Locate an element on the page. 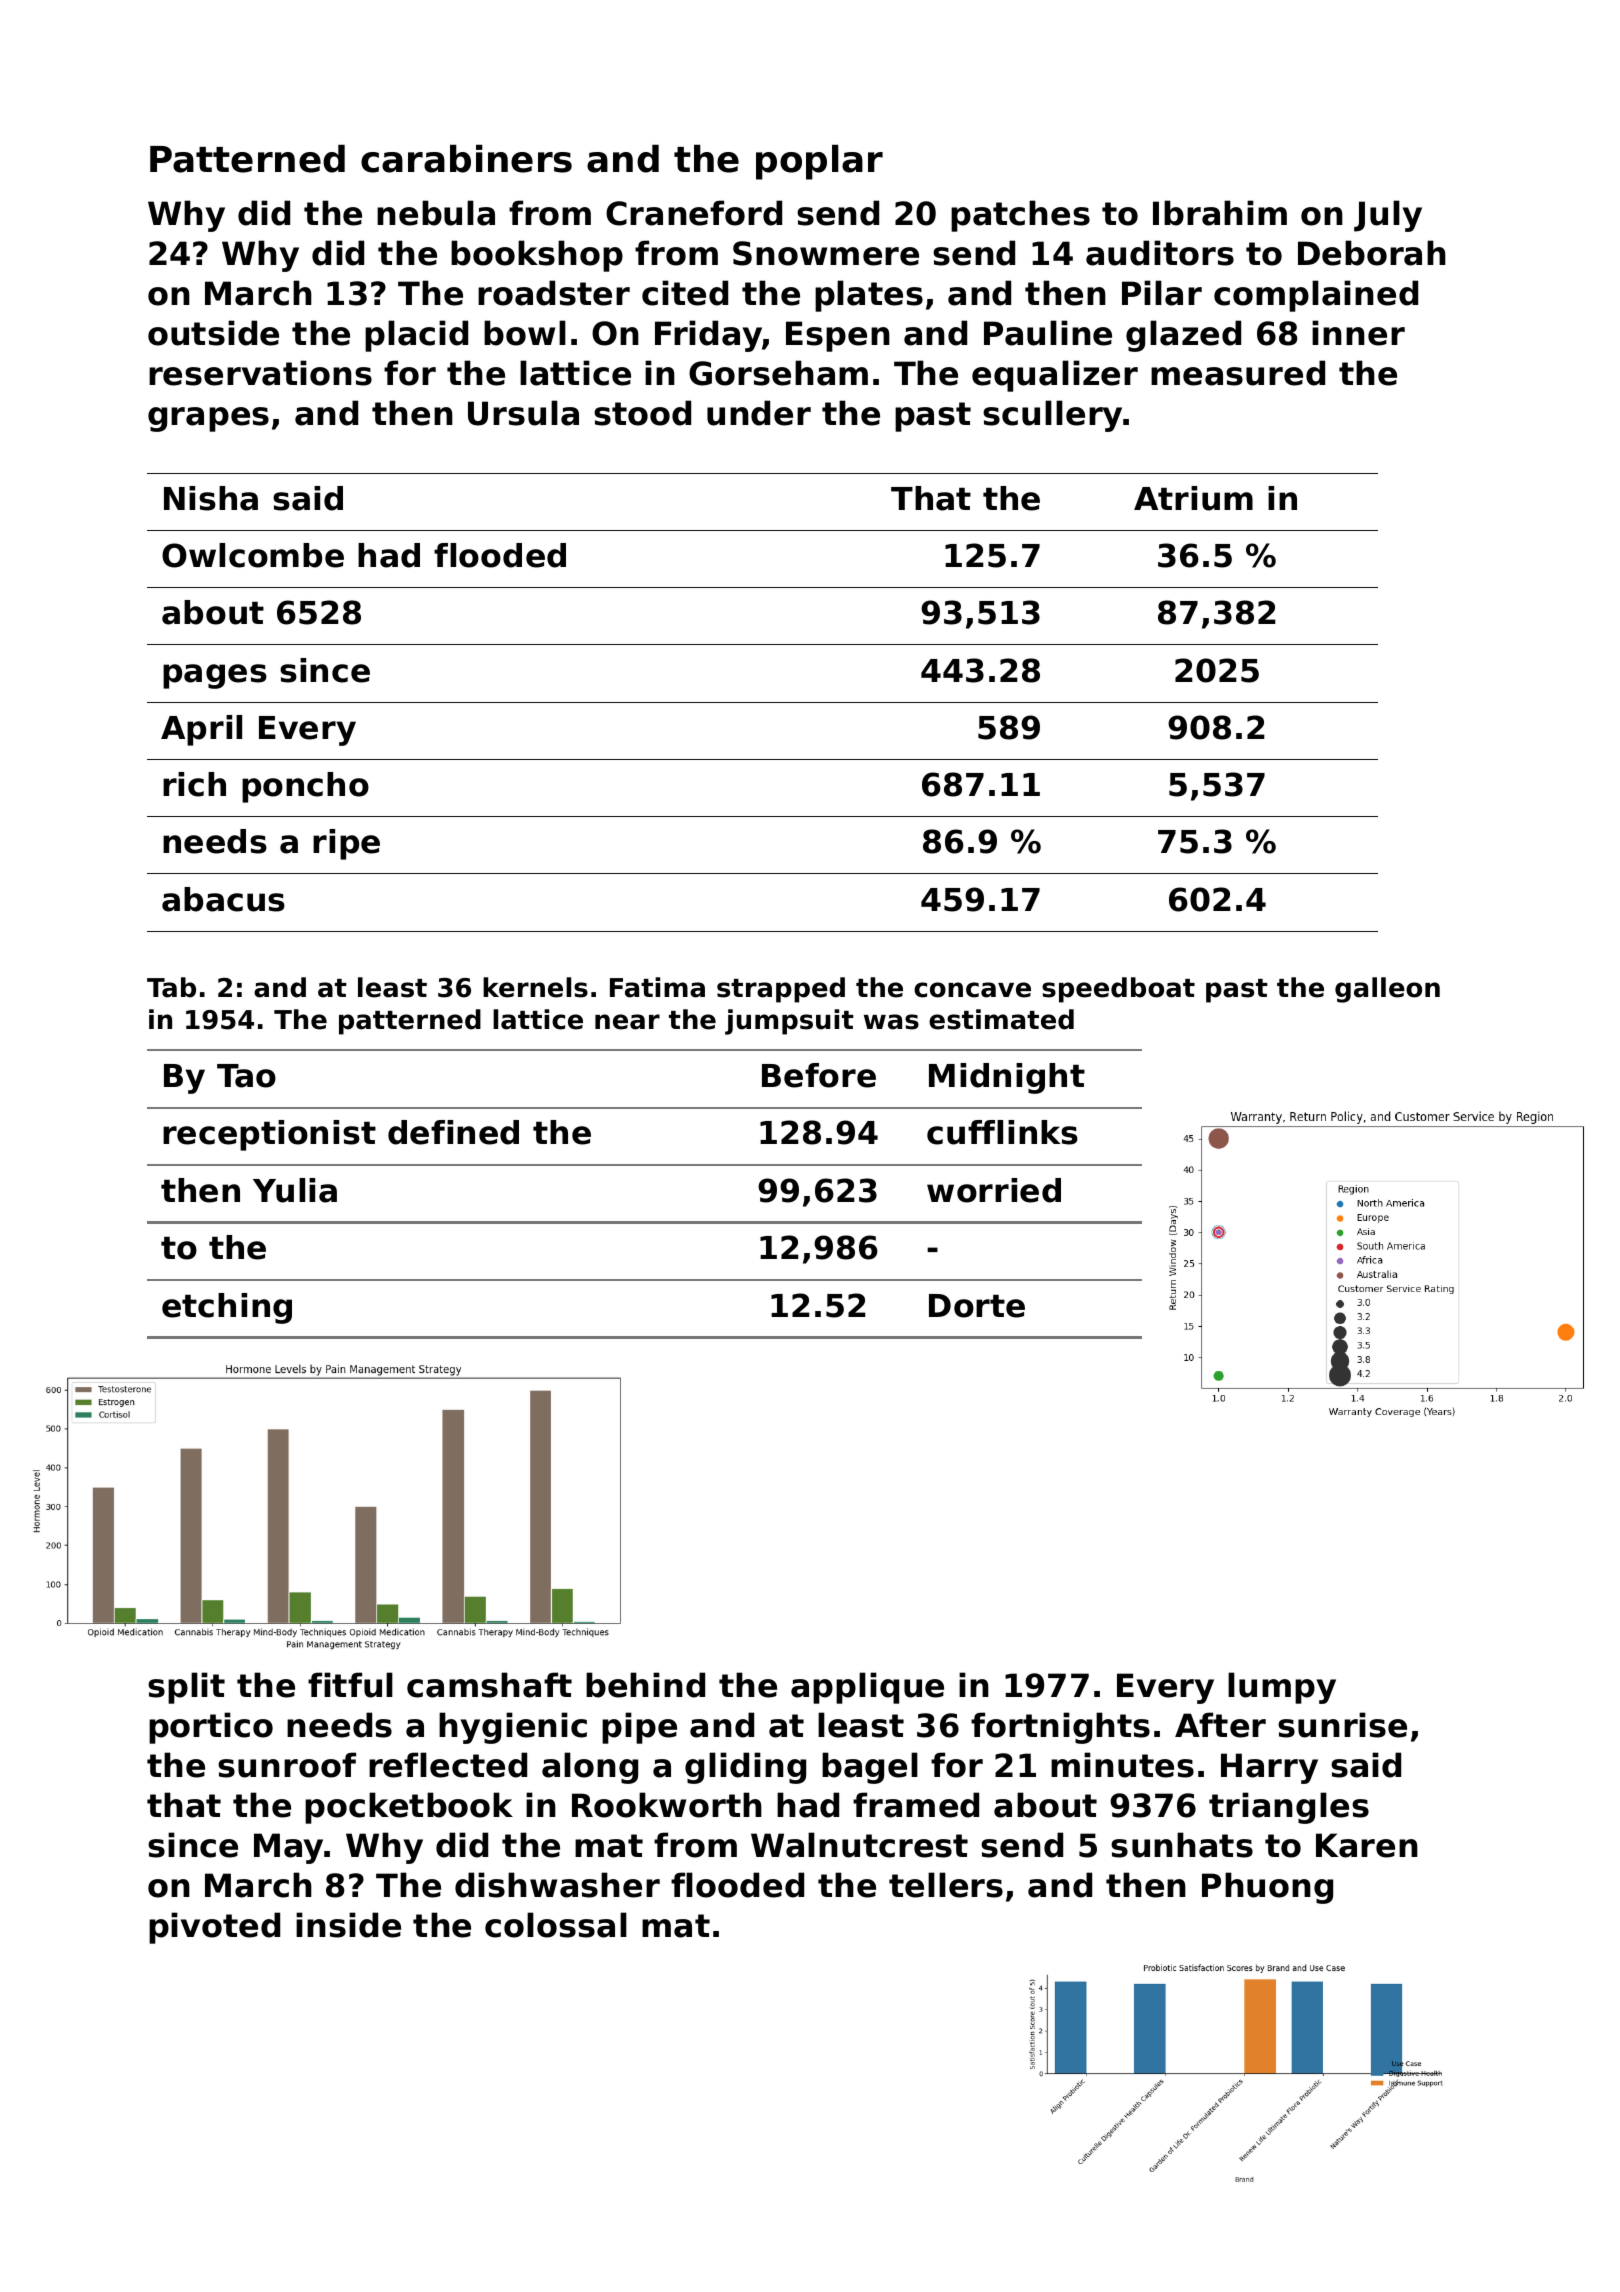 This image has width=1620, height=2292. Espen is located at coordinates (838, 336).
